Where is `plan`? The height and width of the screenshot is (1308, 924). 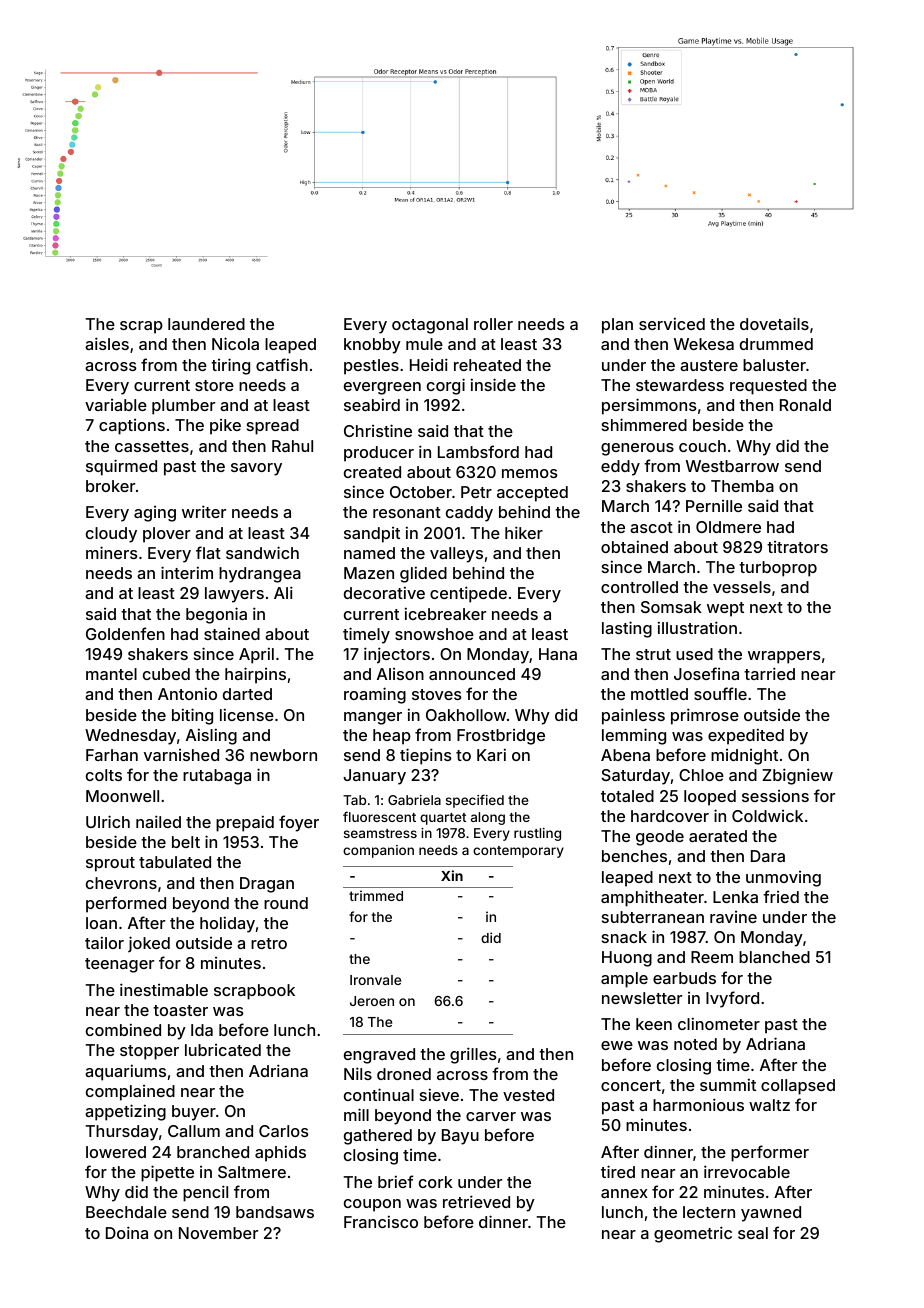
plan is located at coordinates (617, 326).
